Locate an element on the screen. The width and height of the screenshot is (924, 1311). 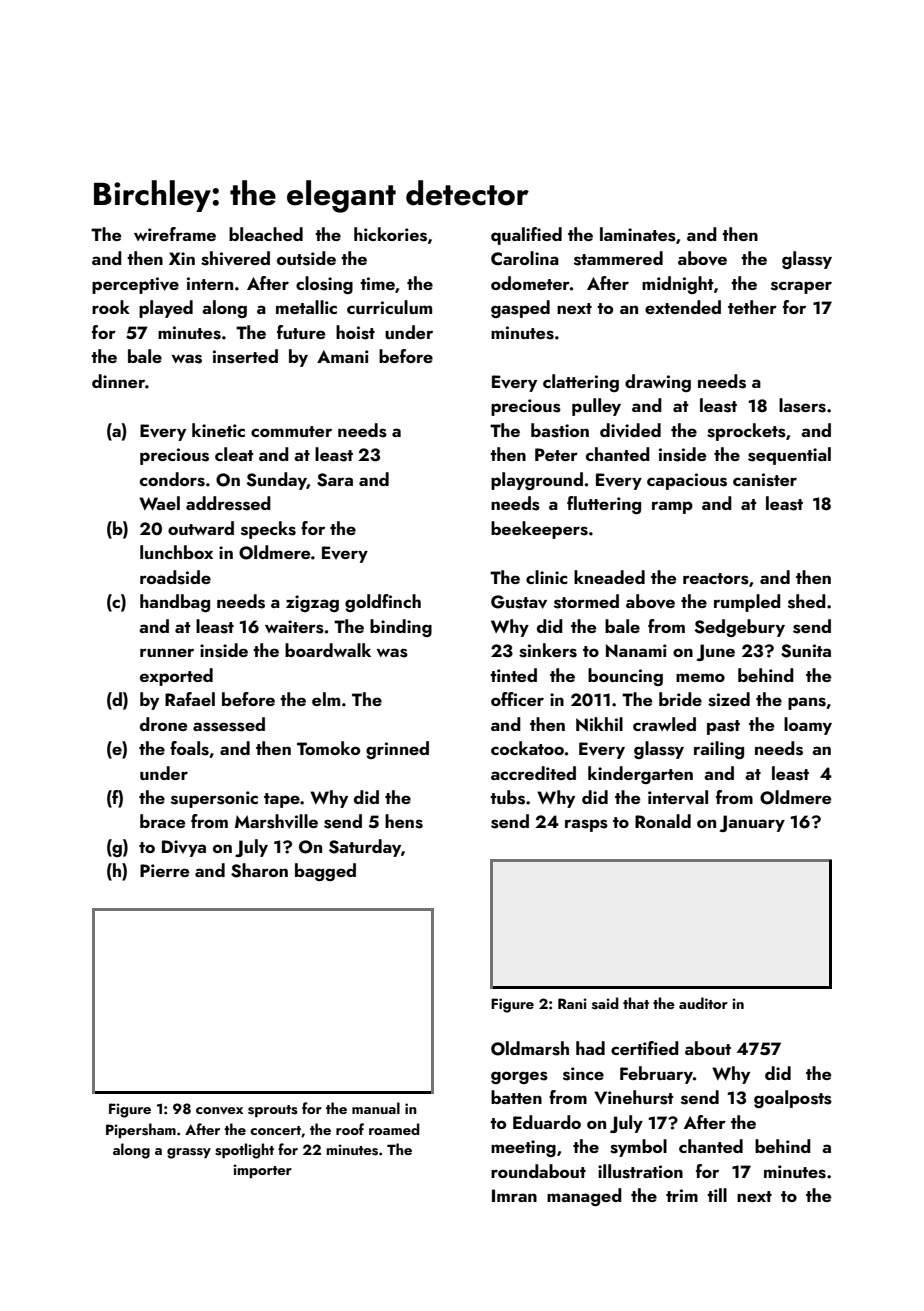
closing is located at coordinates (324, 285).
